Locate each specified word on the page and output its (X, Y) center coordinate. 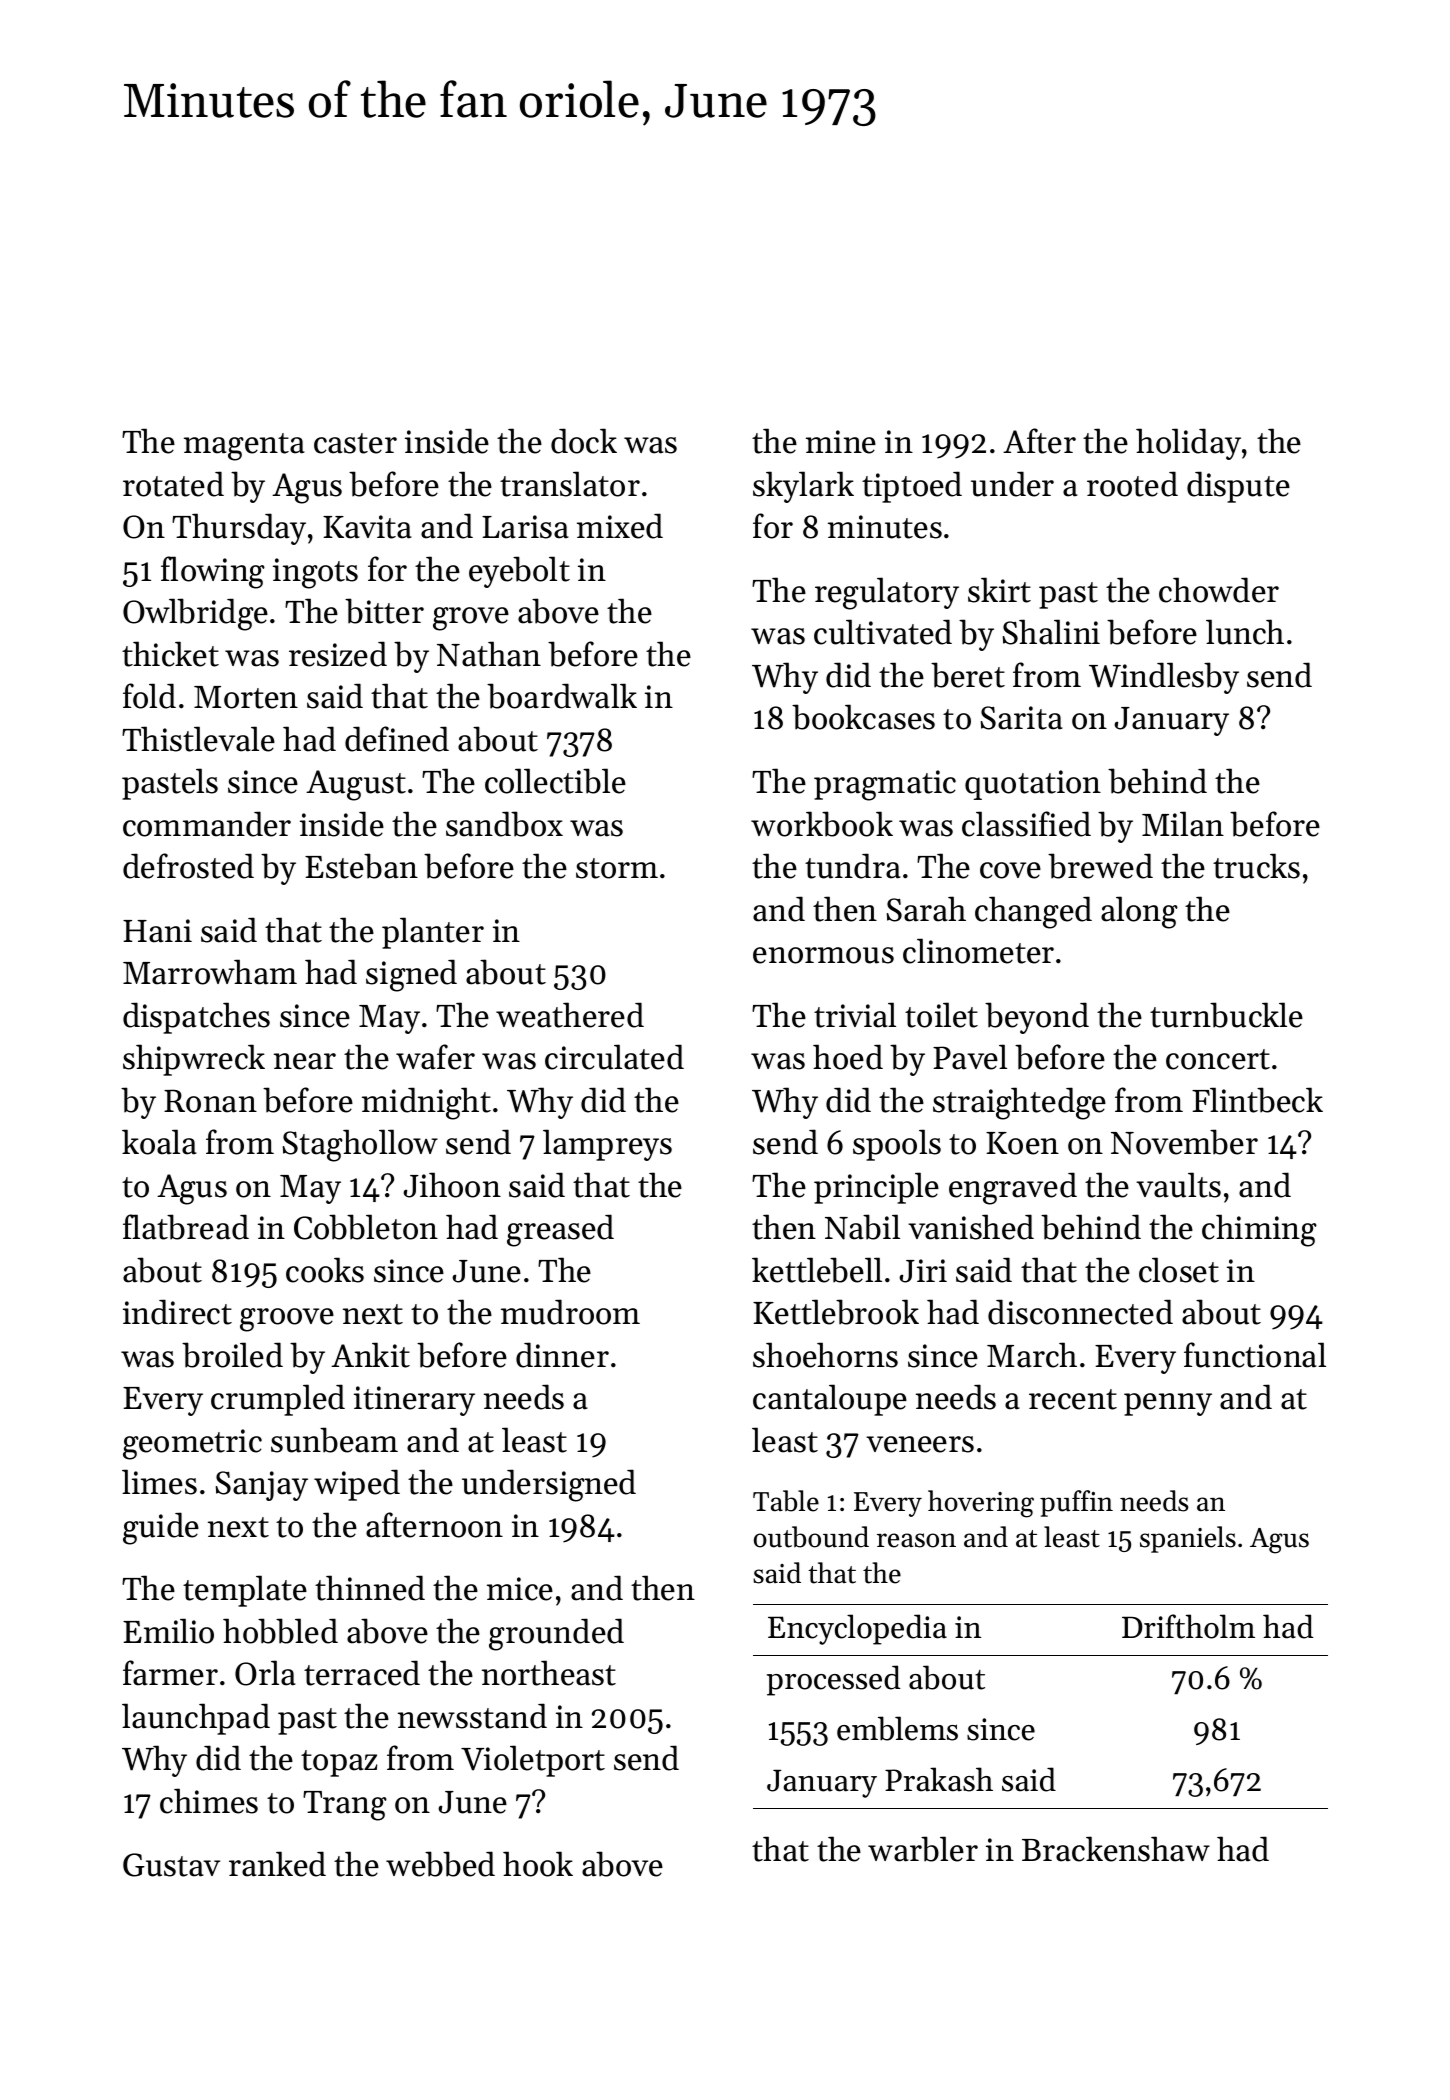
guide (161, 1528)
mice (520, 1589)
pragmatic (885, 785)
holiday (1188, 444)
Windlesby (1164, 678)
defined (397, 739)
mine (841, 442)
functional (1255, 1355)
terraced (362, 1673)
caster (355, 443)
